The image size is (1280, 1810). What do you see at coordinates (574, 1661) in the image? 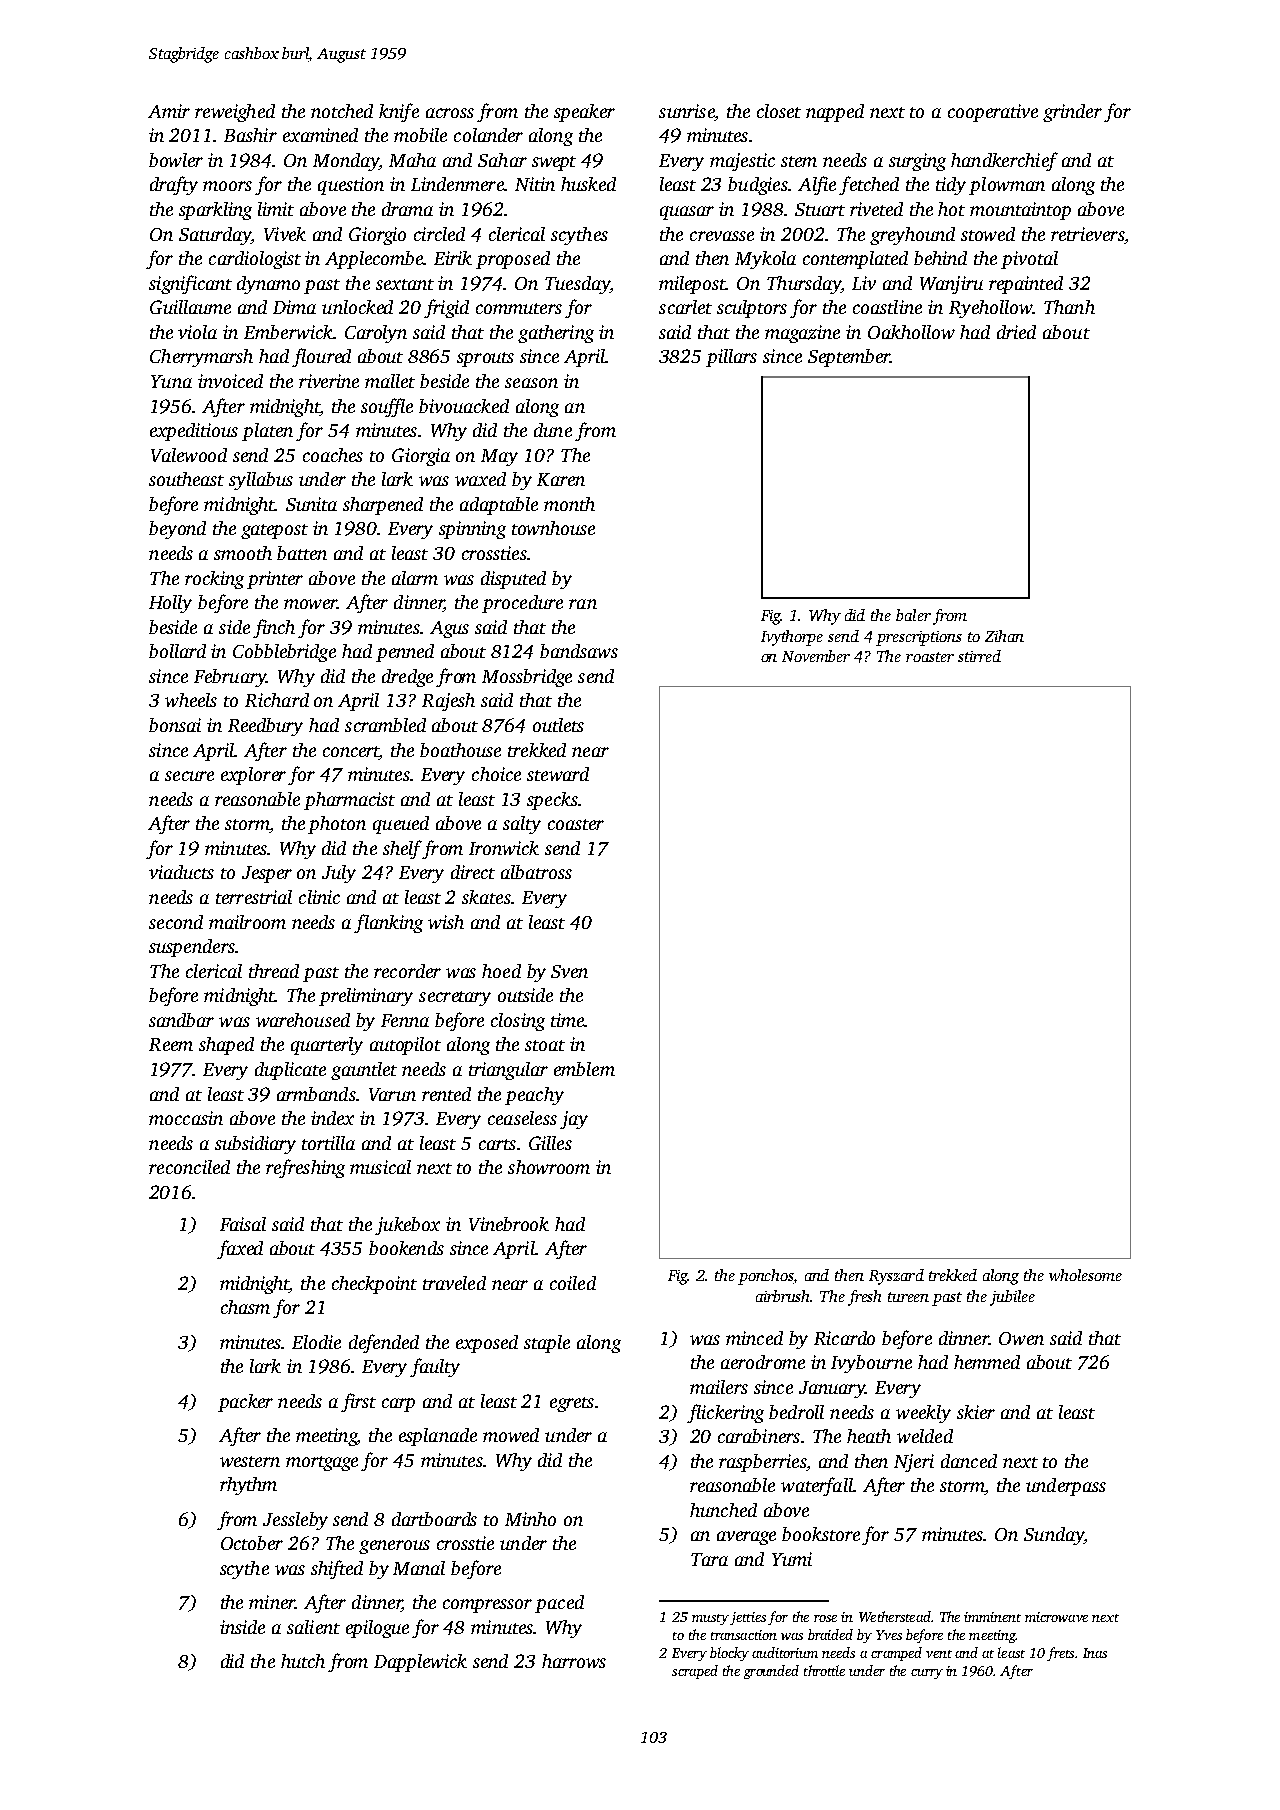
I see `harrows` at bounding box center [574, 1661].
